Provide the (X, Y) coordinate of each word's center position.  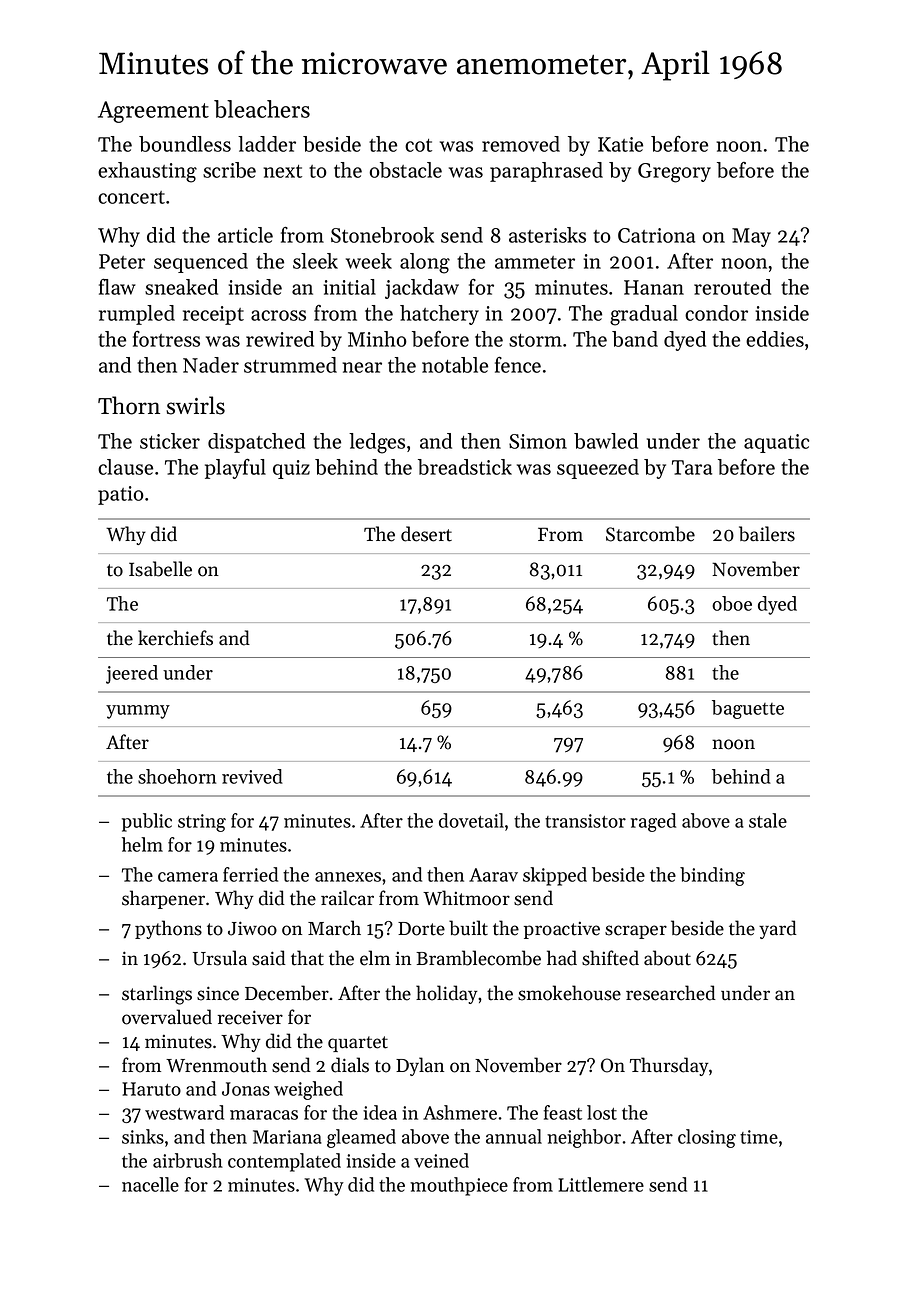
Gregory (674, 173)
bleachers (262, 109)
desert (426, 534)
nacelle (150, 1184)
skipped (555, 876)
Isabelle (160, 569)
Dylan (420, 1066)
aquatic (776, 443)
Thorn (129, 405)
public (147, 822)
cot (418, 145)
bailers (767, 534)
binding (712, 876)
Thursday (669, 1066)
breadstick (465, 467)
